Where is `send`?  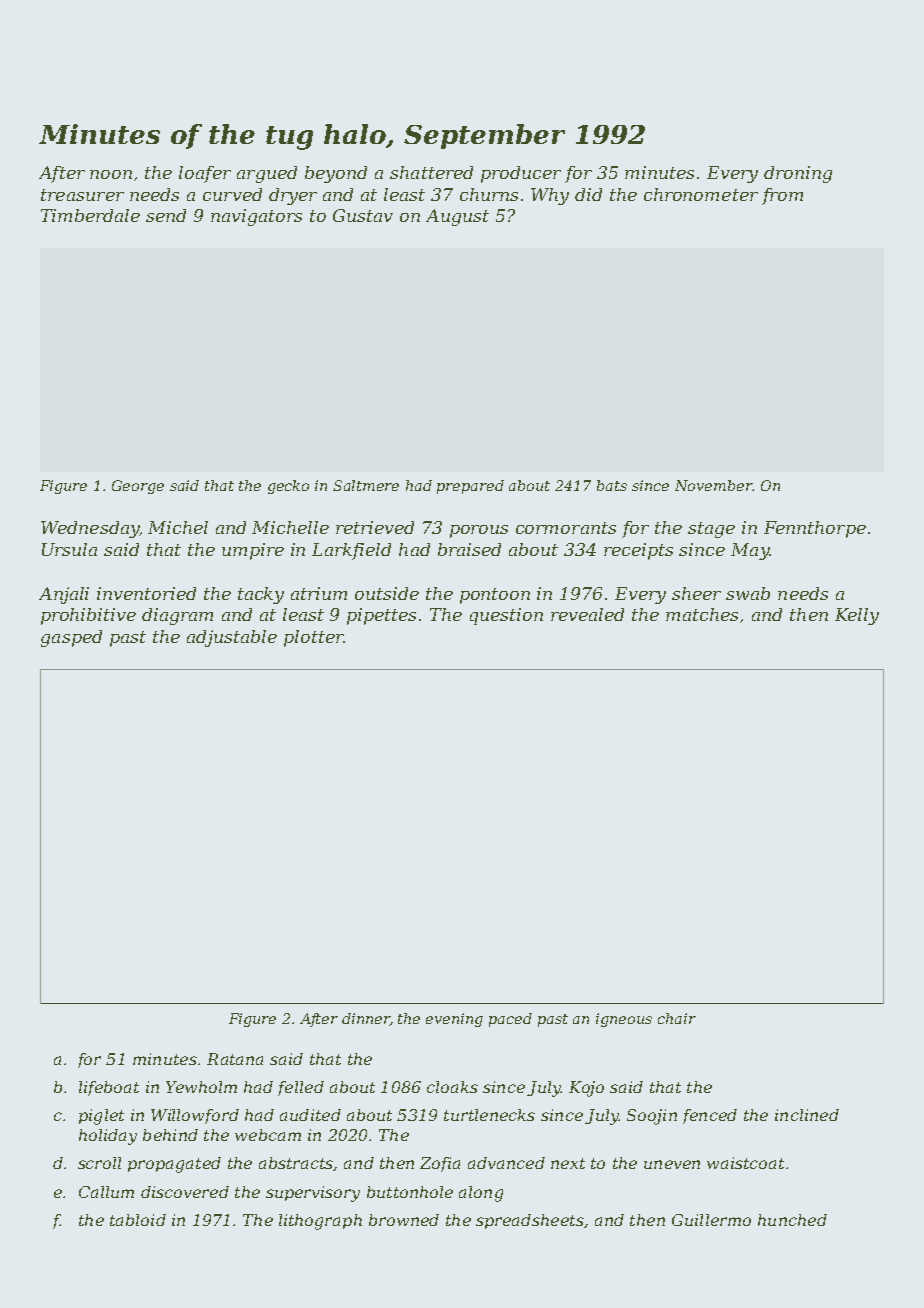 send is located at coordinates (166, 215).
